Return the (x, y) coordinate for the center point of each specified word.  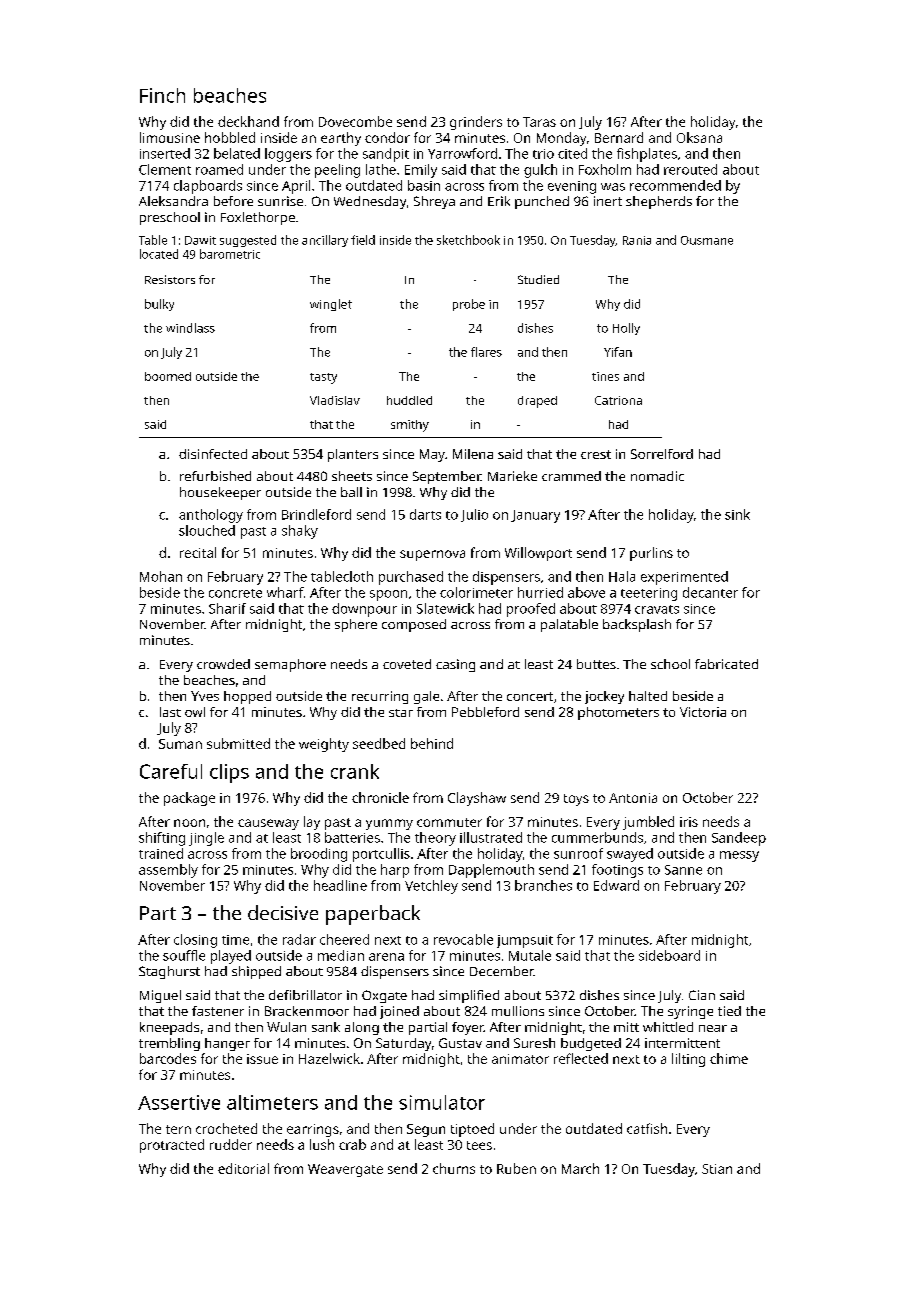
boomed (168, 376)
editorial (243, 1168)
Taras (539, 122)
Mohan (161, 576)
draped (537, 402)
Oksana (699, 137)
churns (454, 1168)
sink (737, 514)
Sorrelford (662, 454)
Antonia (633, 798)
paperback (373, 915)
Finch (162, 95)
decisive (283, 912)
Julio (474, 515)
